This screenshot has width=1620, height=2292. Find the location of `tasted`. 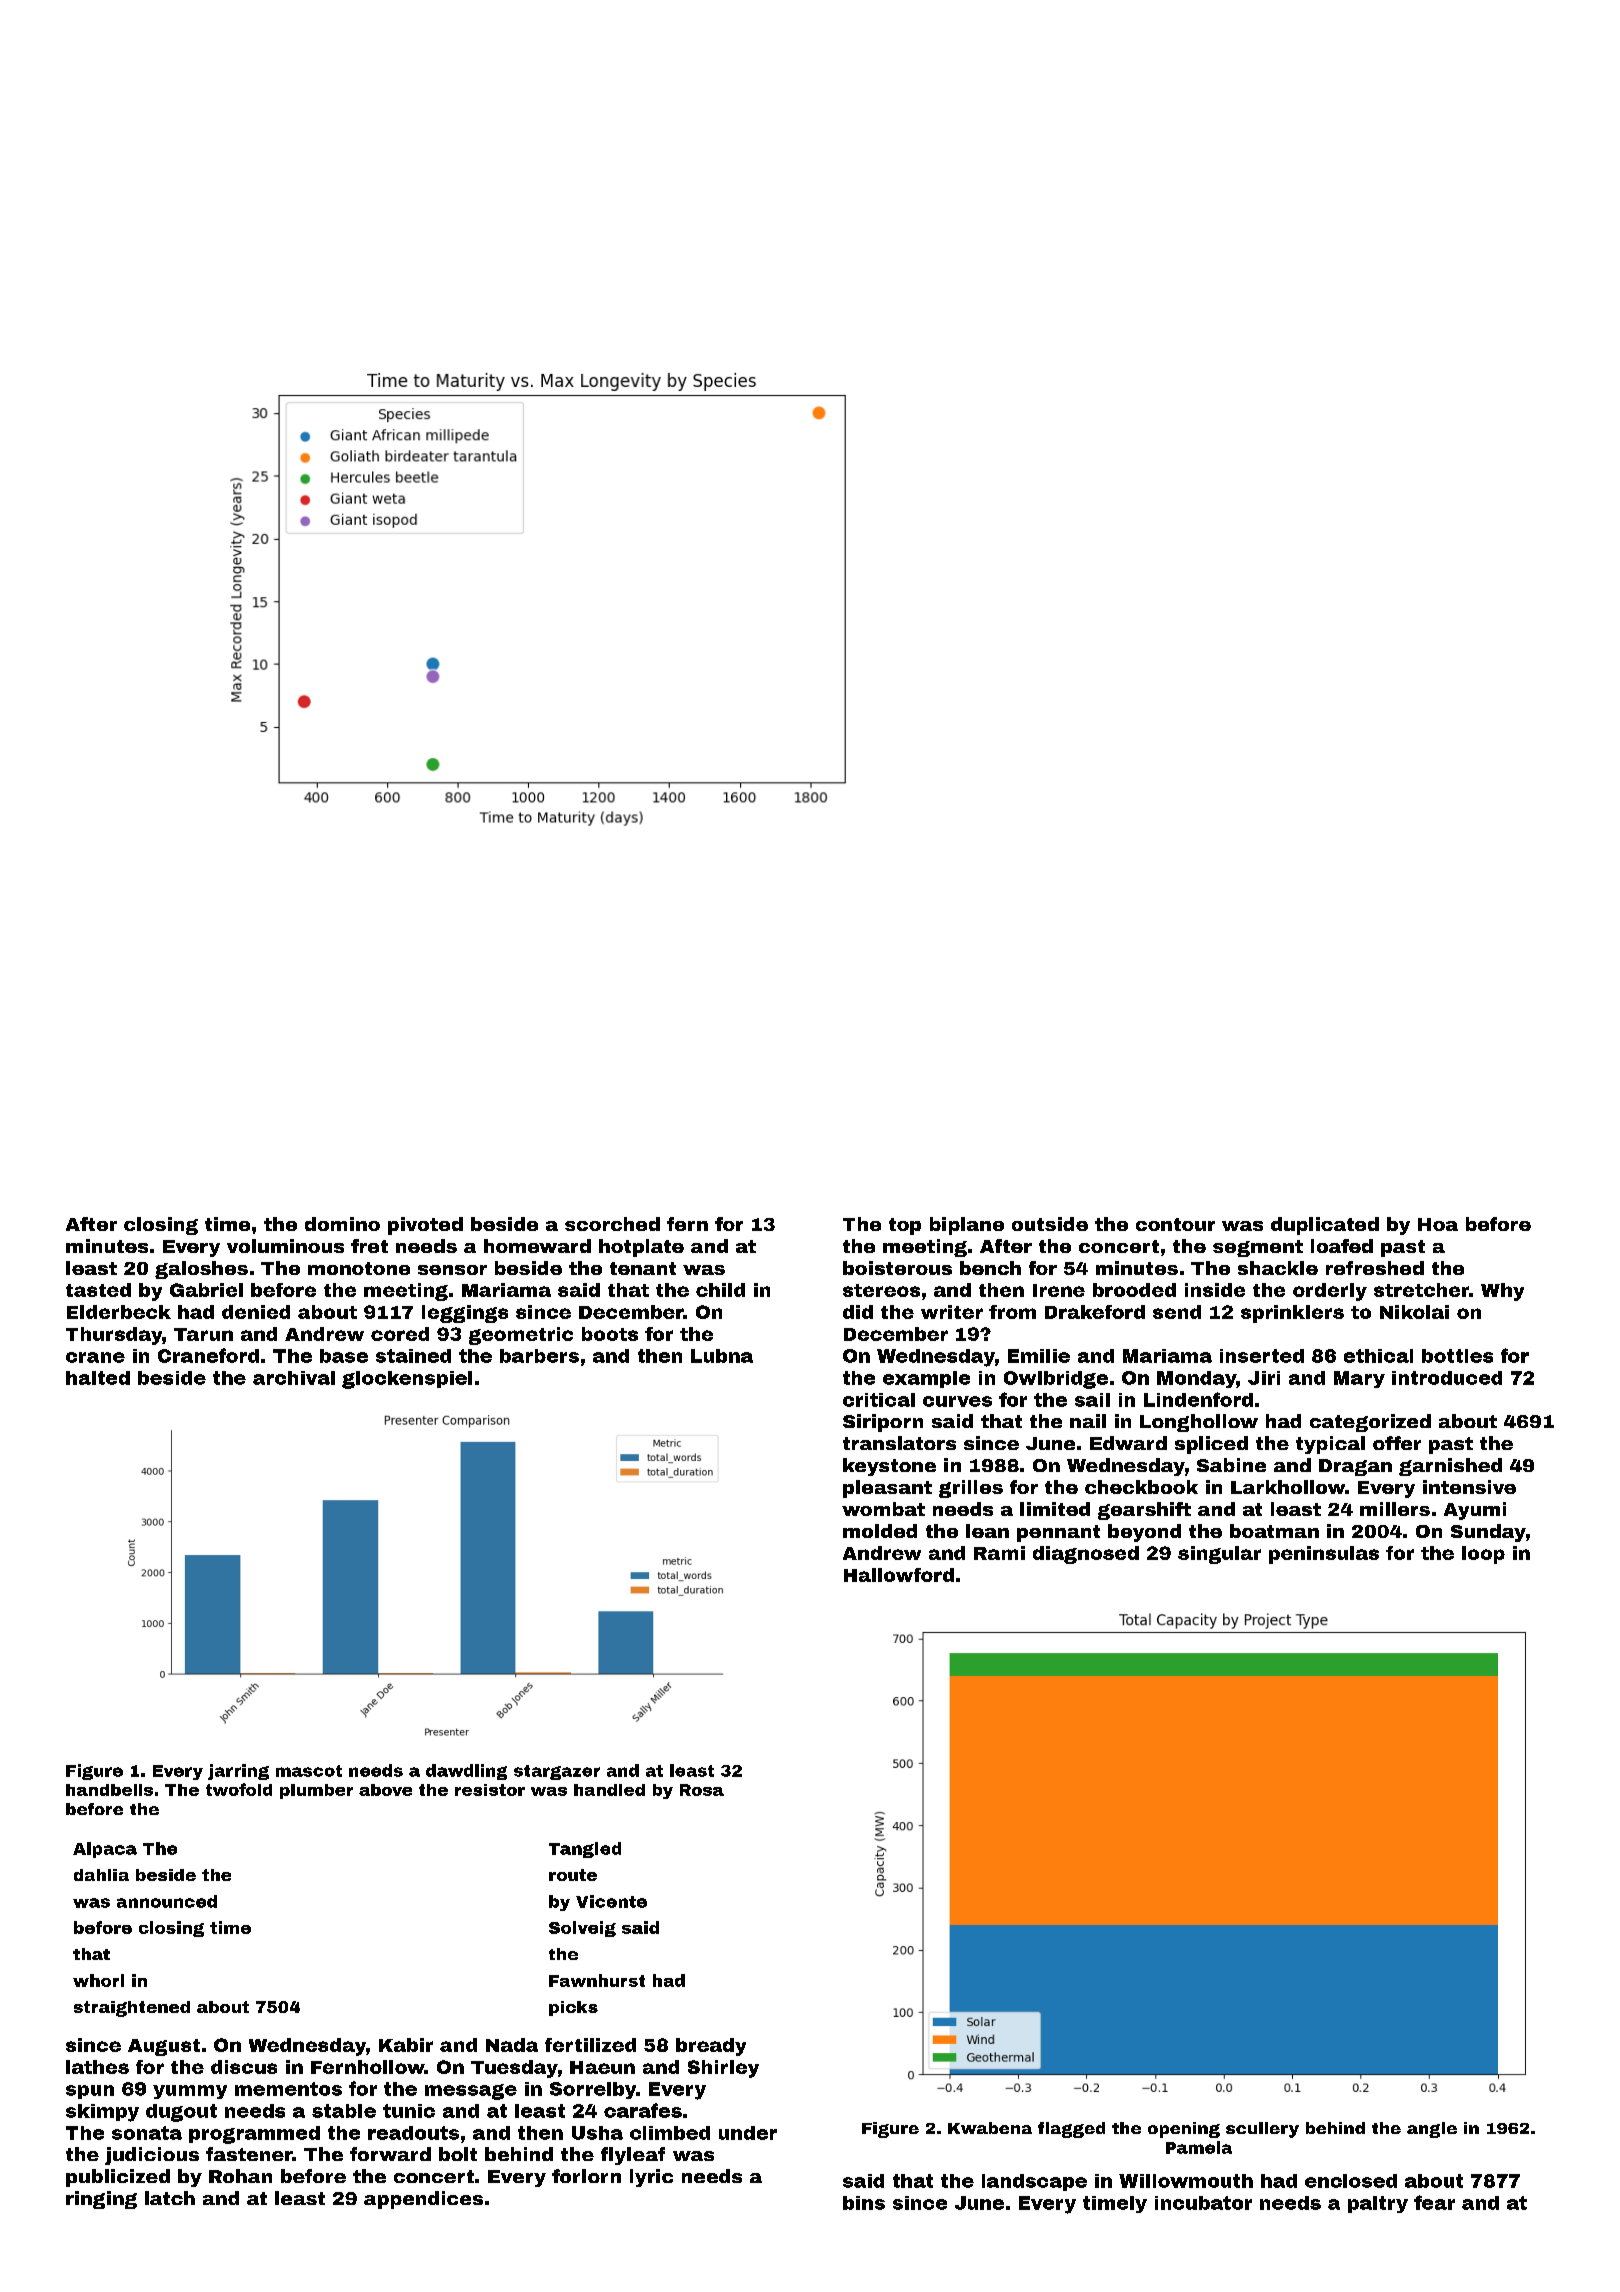

tasted is located at coordinates (98, 1290).
